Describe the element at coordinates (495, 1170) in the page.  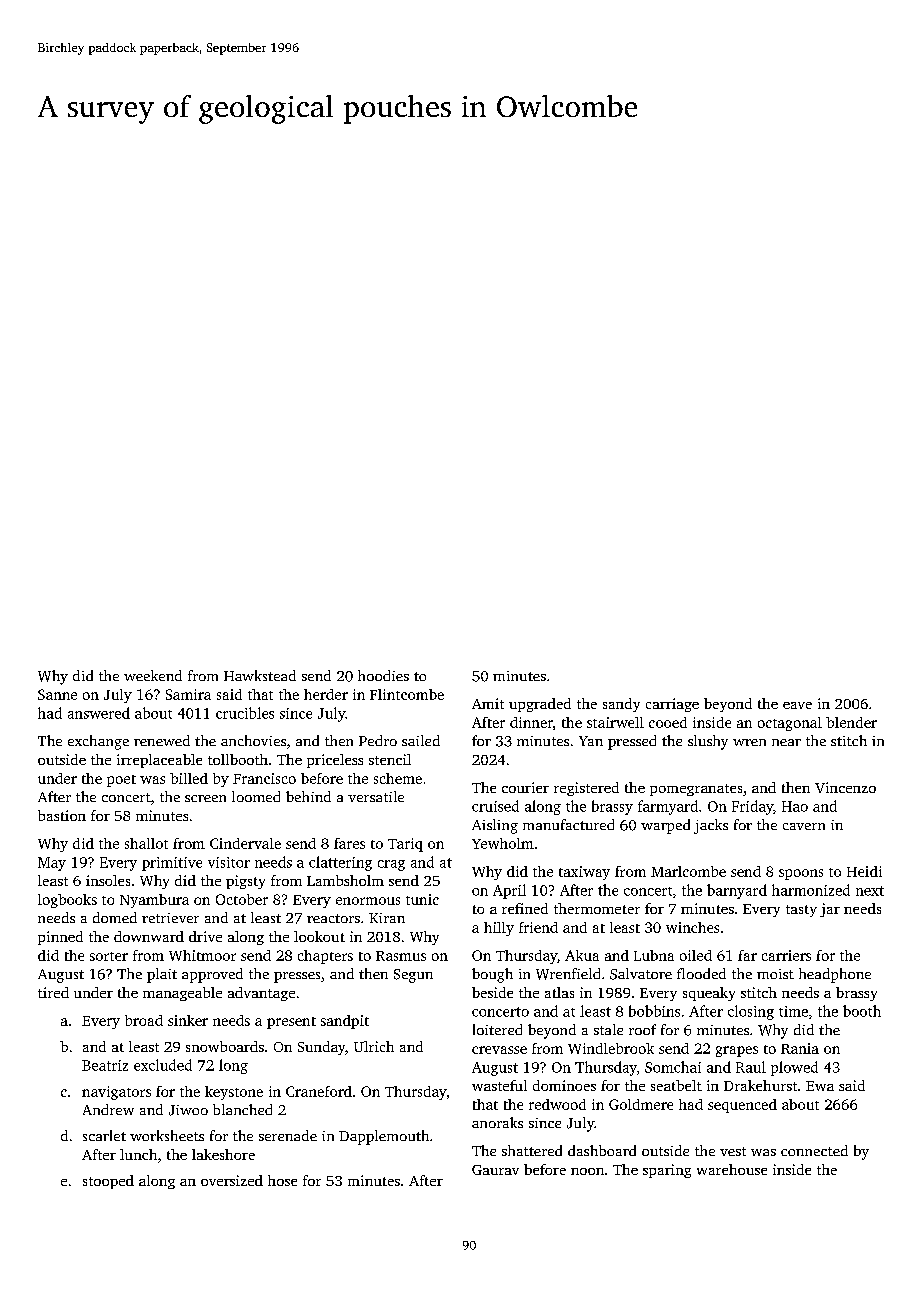
I see `Gaurav` at that location.
